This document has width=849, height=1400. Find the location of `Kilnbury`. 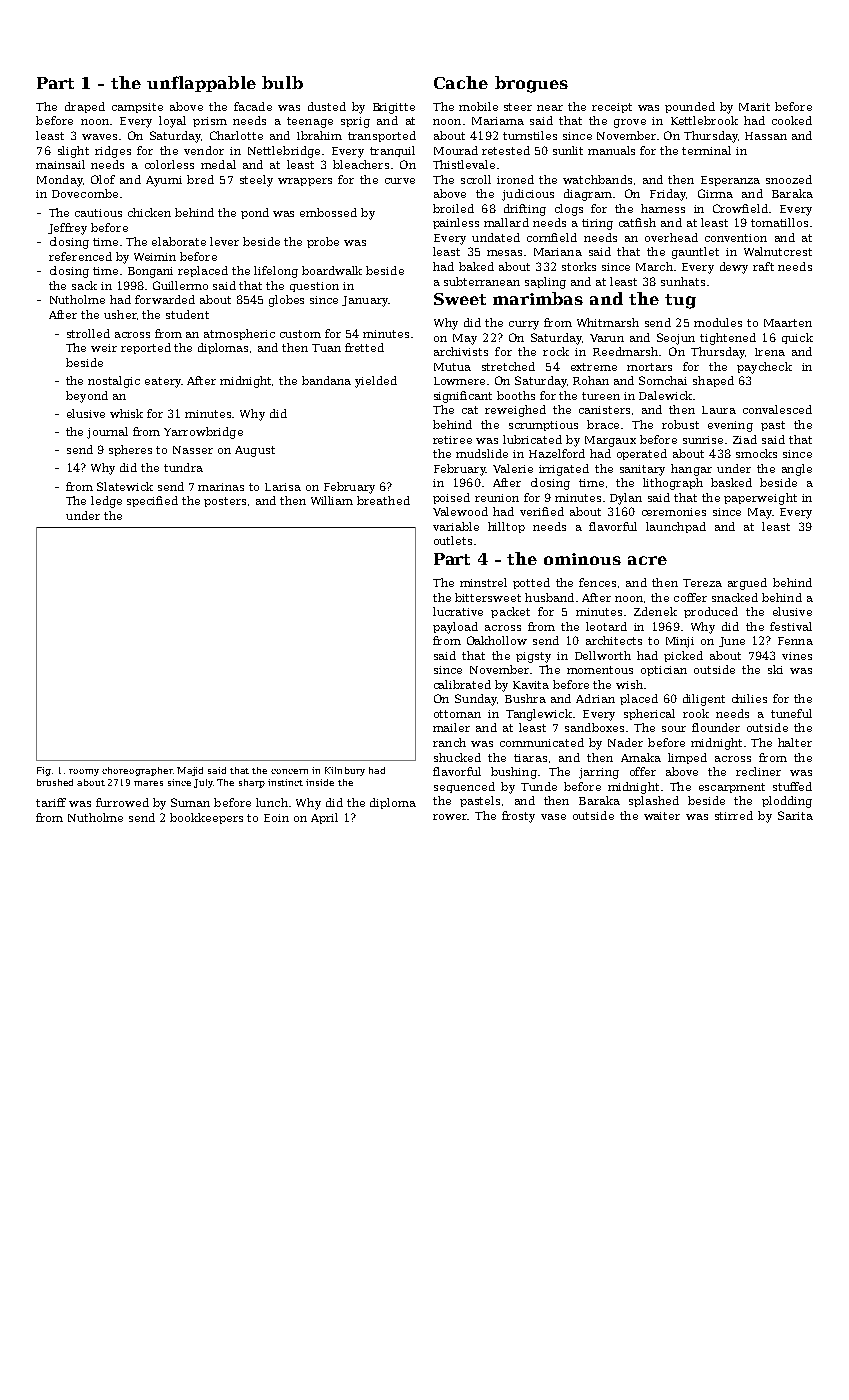

Kilnbury is located at coordinates (345, 771).
